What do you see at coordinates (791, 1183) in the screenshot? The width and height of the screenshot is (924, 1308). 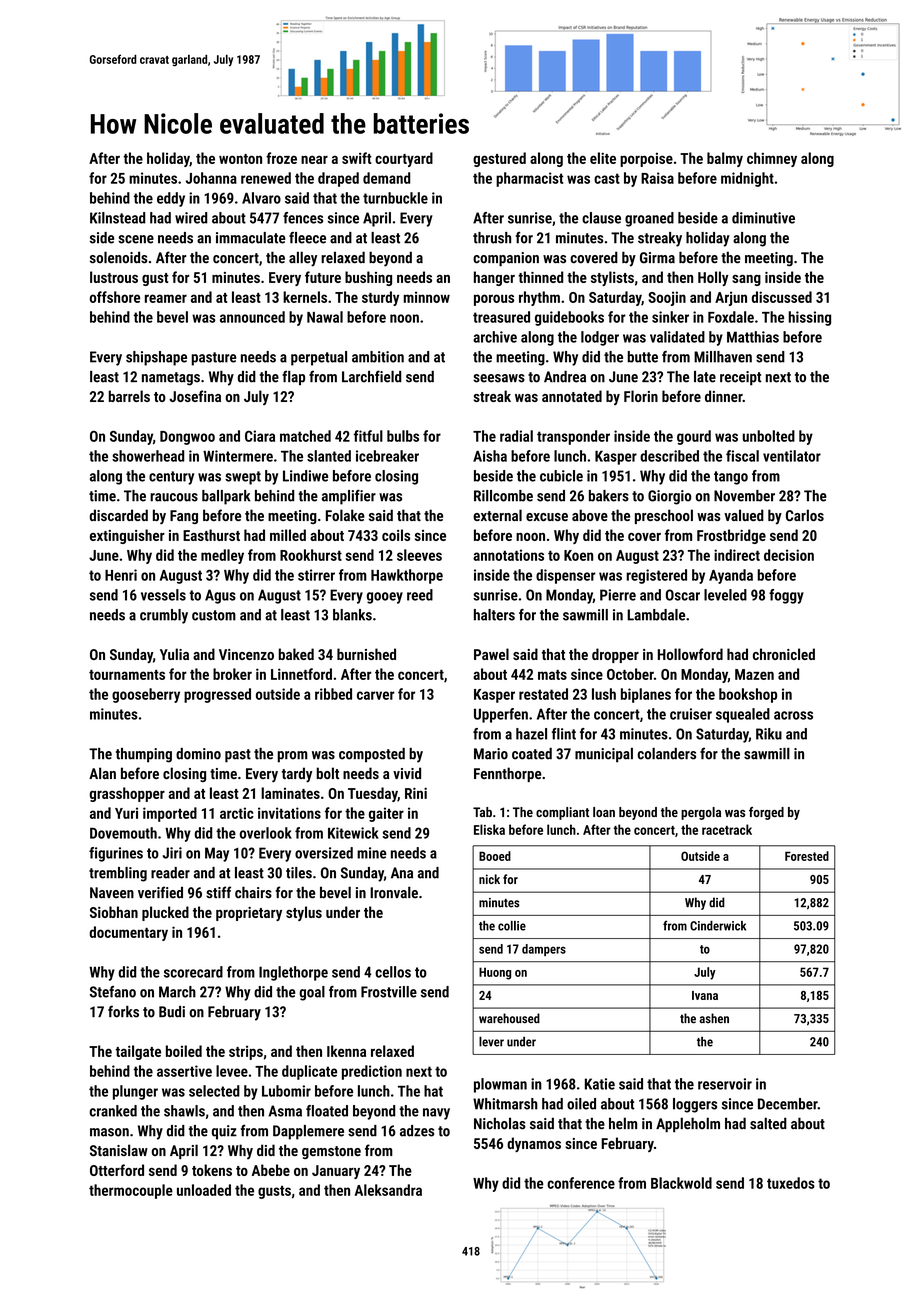 I see `tuxedos` at bounding box center [791, 1183].
